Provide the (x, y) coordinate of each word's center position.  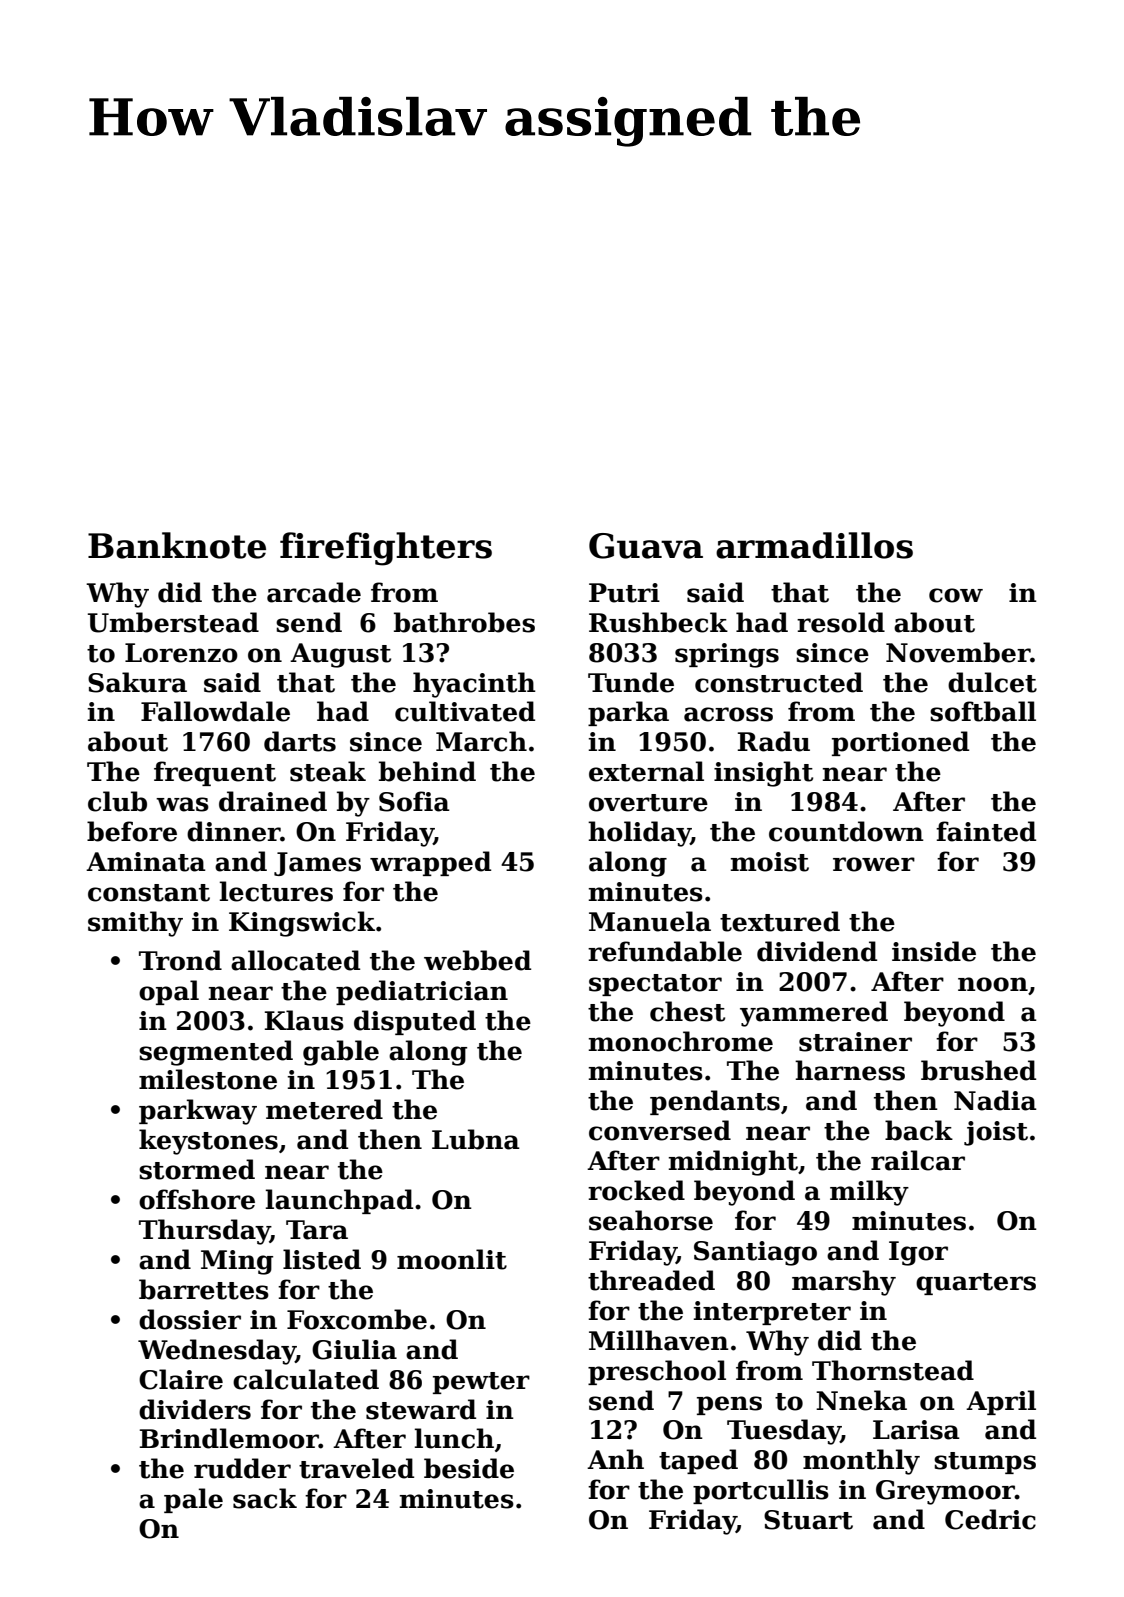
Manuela (650, 921)
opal (169, 992)
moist (770, 862)
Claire (181, 1379)
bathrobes (464, 622)
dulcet (992, 682)
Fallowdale (215, 711)
